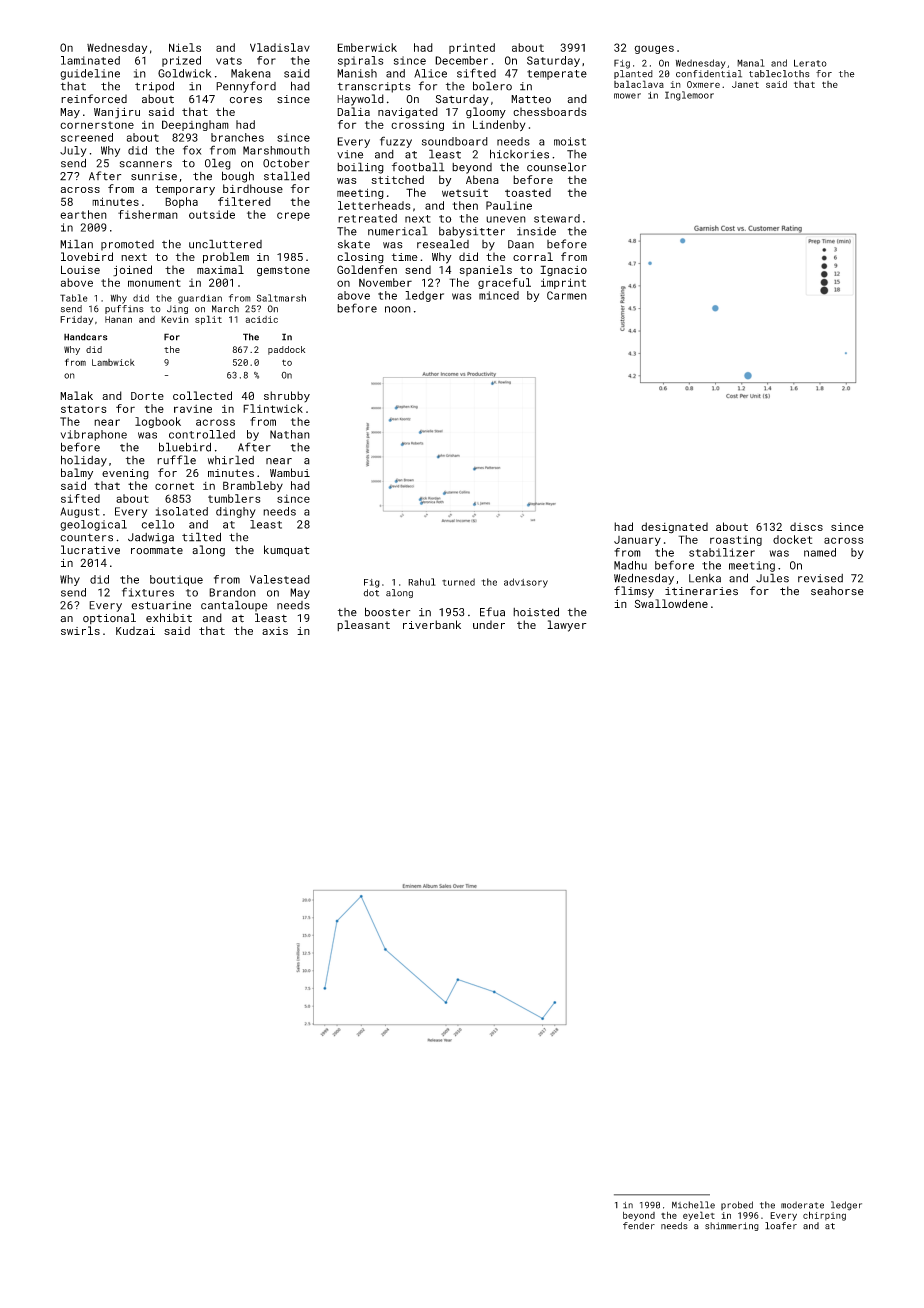  I want to click on moderate, so click(802, 1205).
